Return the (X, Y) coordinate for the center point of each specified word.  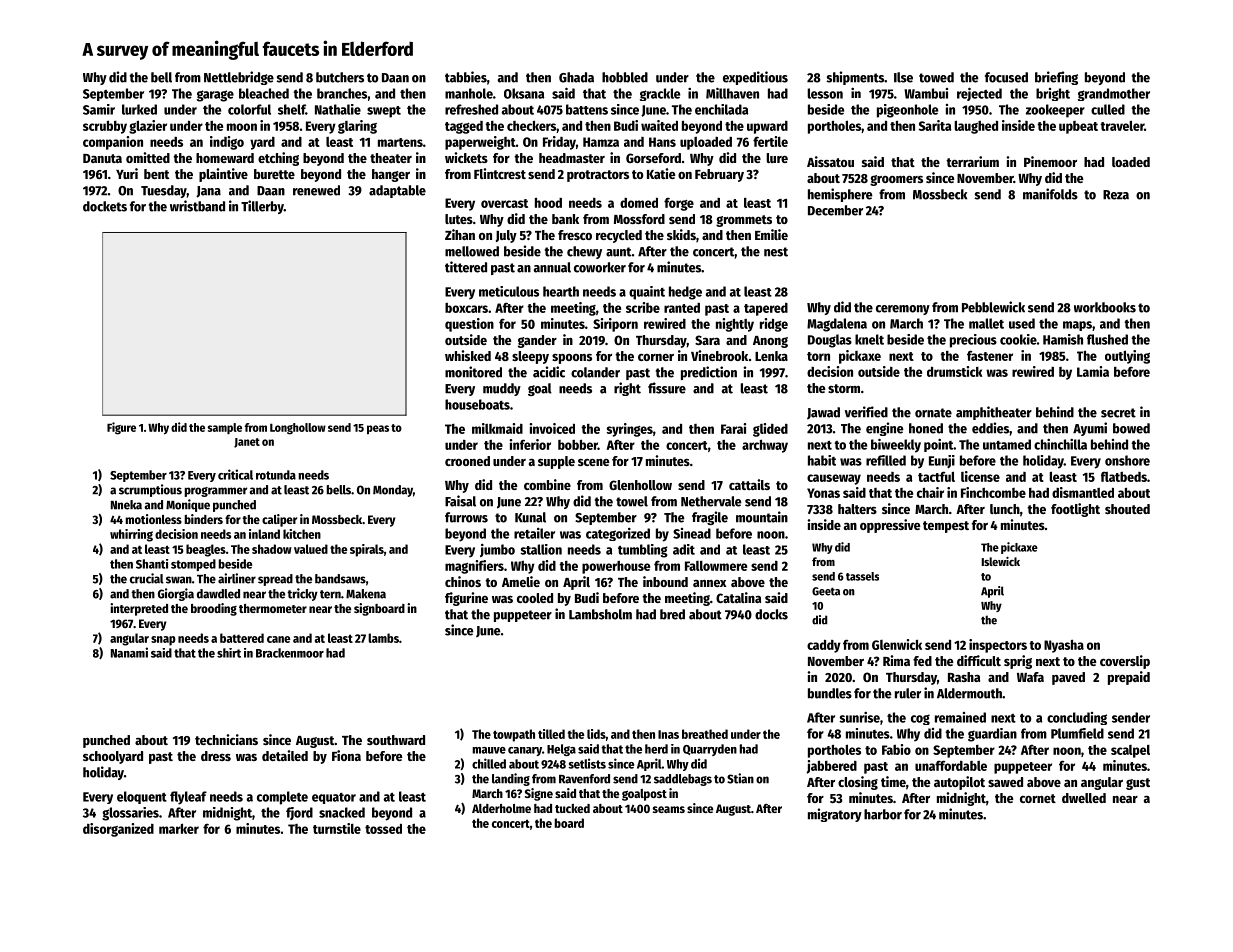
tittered (466, 267)
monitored (473, 372)
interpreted (139, 609)
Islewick (1001, 561)
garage (215, 96)
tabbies (466, 77)
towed (936, 77)
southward (396, 740)
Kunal (530, 517)
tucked (572, 808)
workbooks (1105, 307)
